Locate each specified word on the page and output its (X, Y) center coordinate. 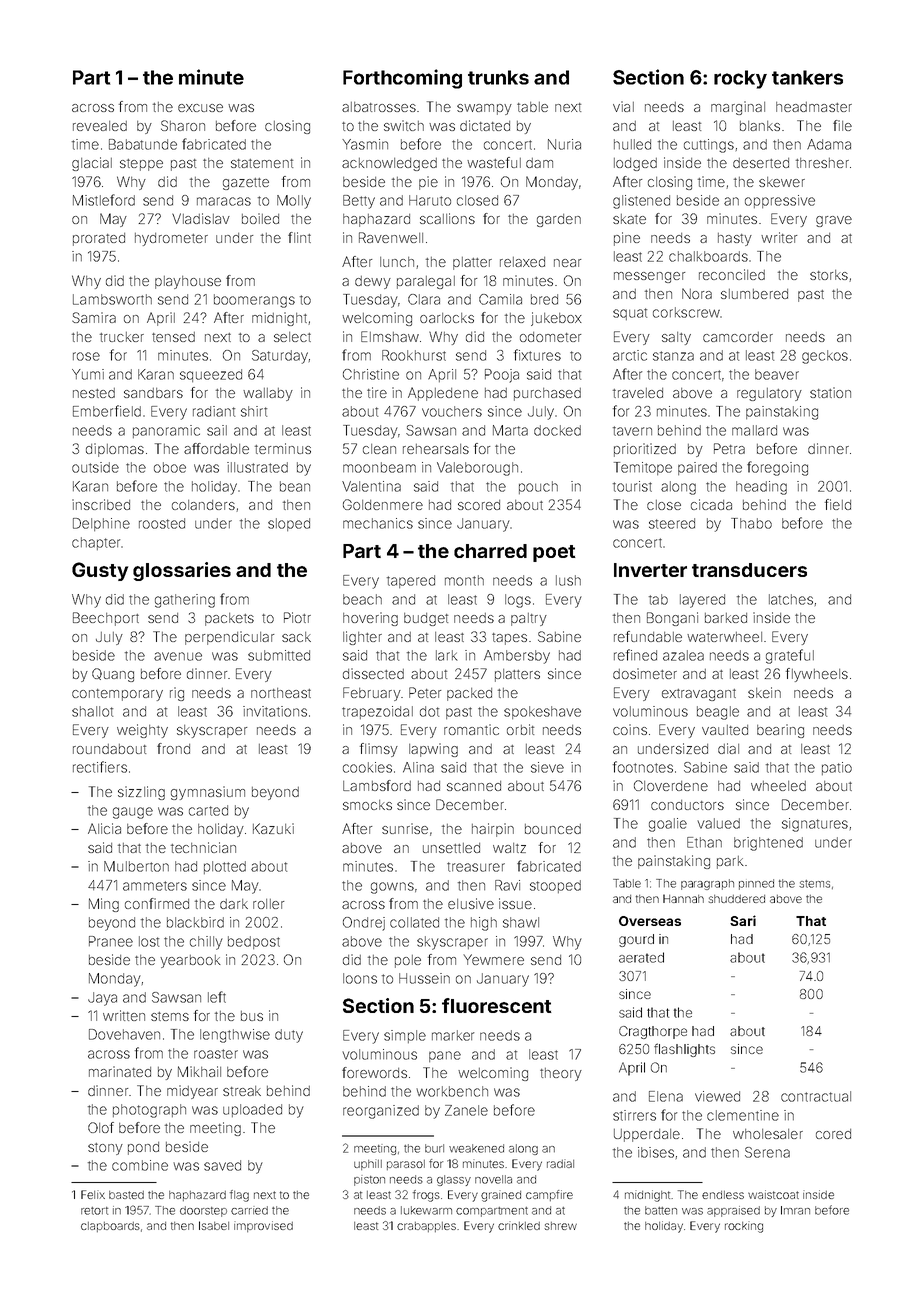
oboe (170, 467)
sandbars (153, 393)
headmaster (814, 107)
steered (672, 523)
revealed (100, 126)
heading (761, 488)
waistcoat (773, 1194)
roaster (216, 1054)
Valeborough (477, 469)
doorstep (203, 1211)
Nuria (564, 144)
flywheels (817, 675)
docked (557, 430)
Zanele (466, 1110)
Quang (113, 675)
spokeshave (542, 712)
